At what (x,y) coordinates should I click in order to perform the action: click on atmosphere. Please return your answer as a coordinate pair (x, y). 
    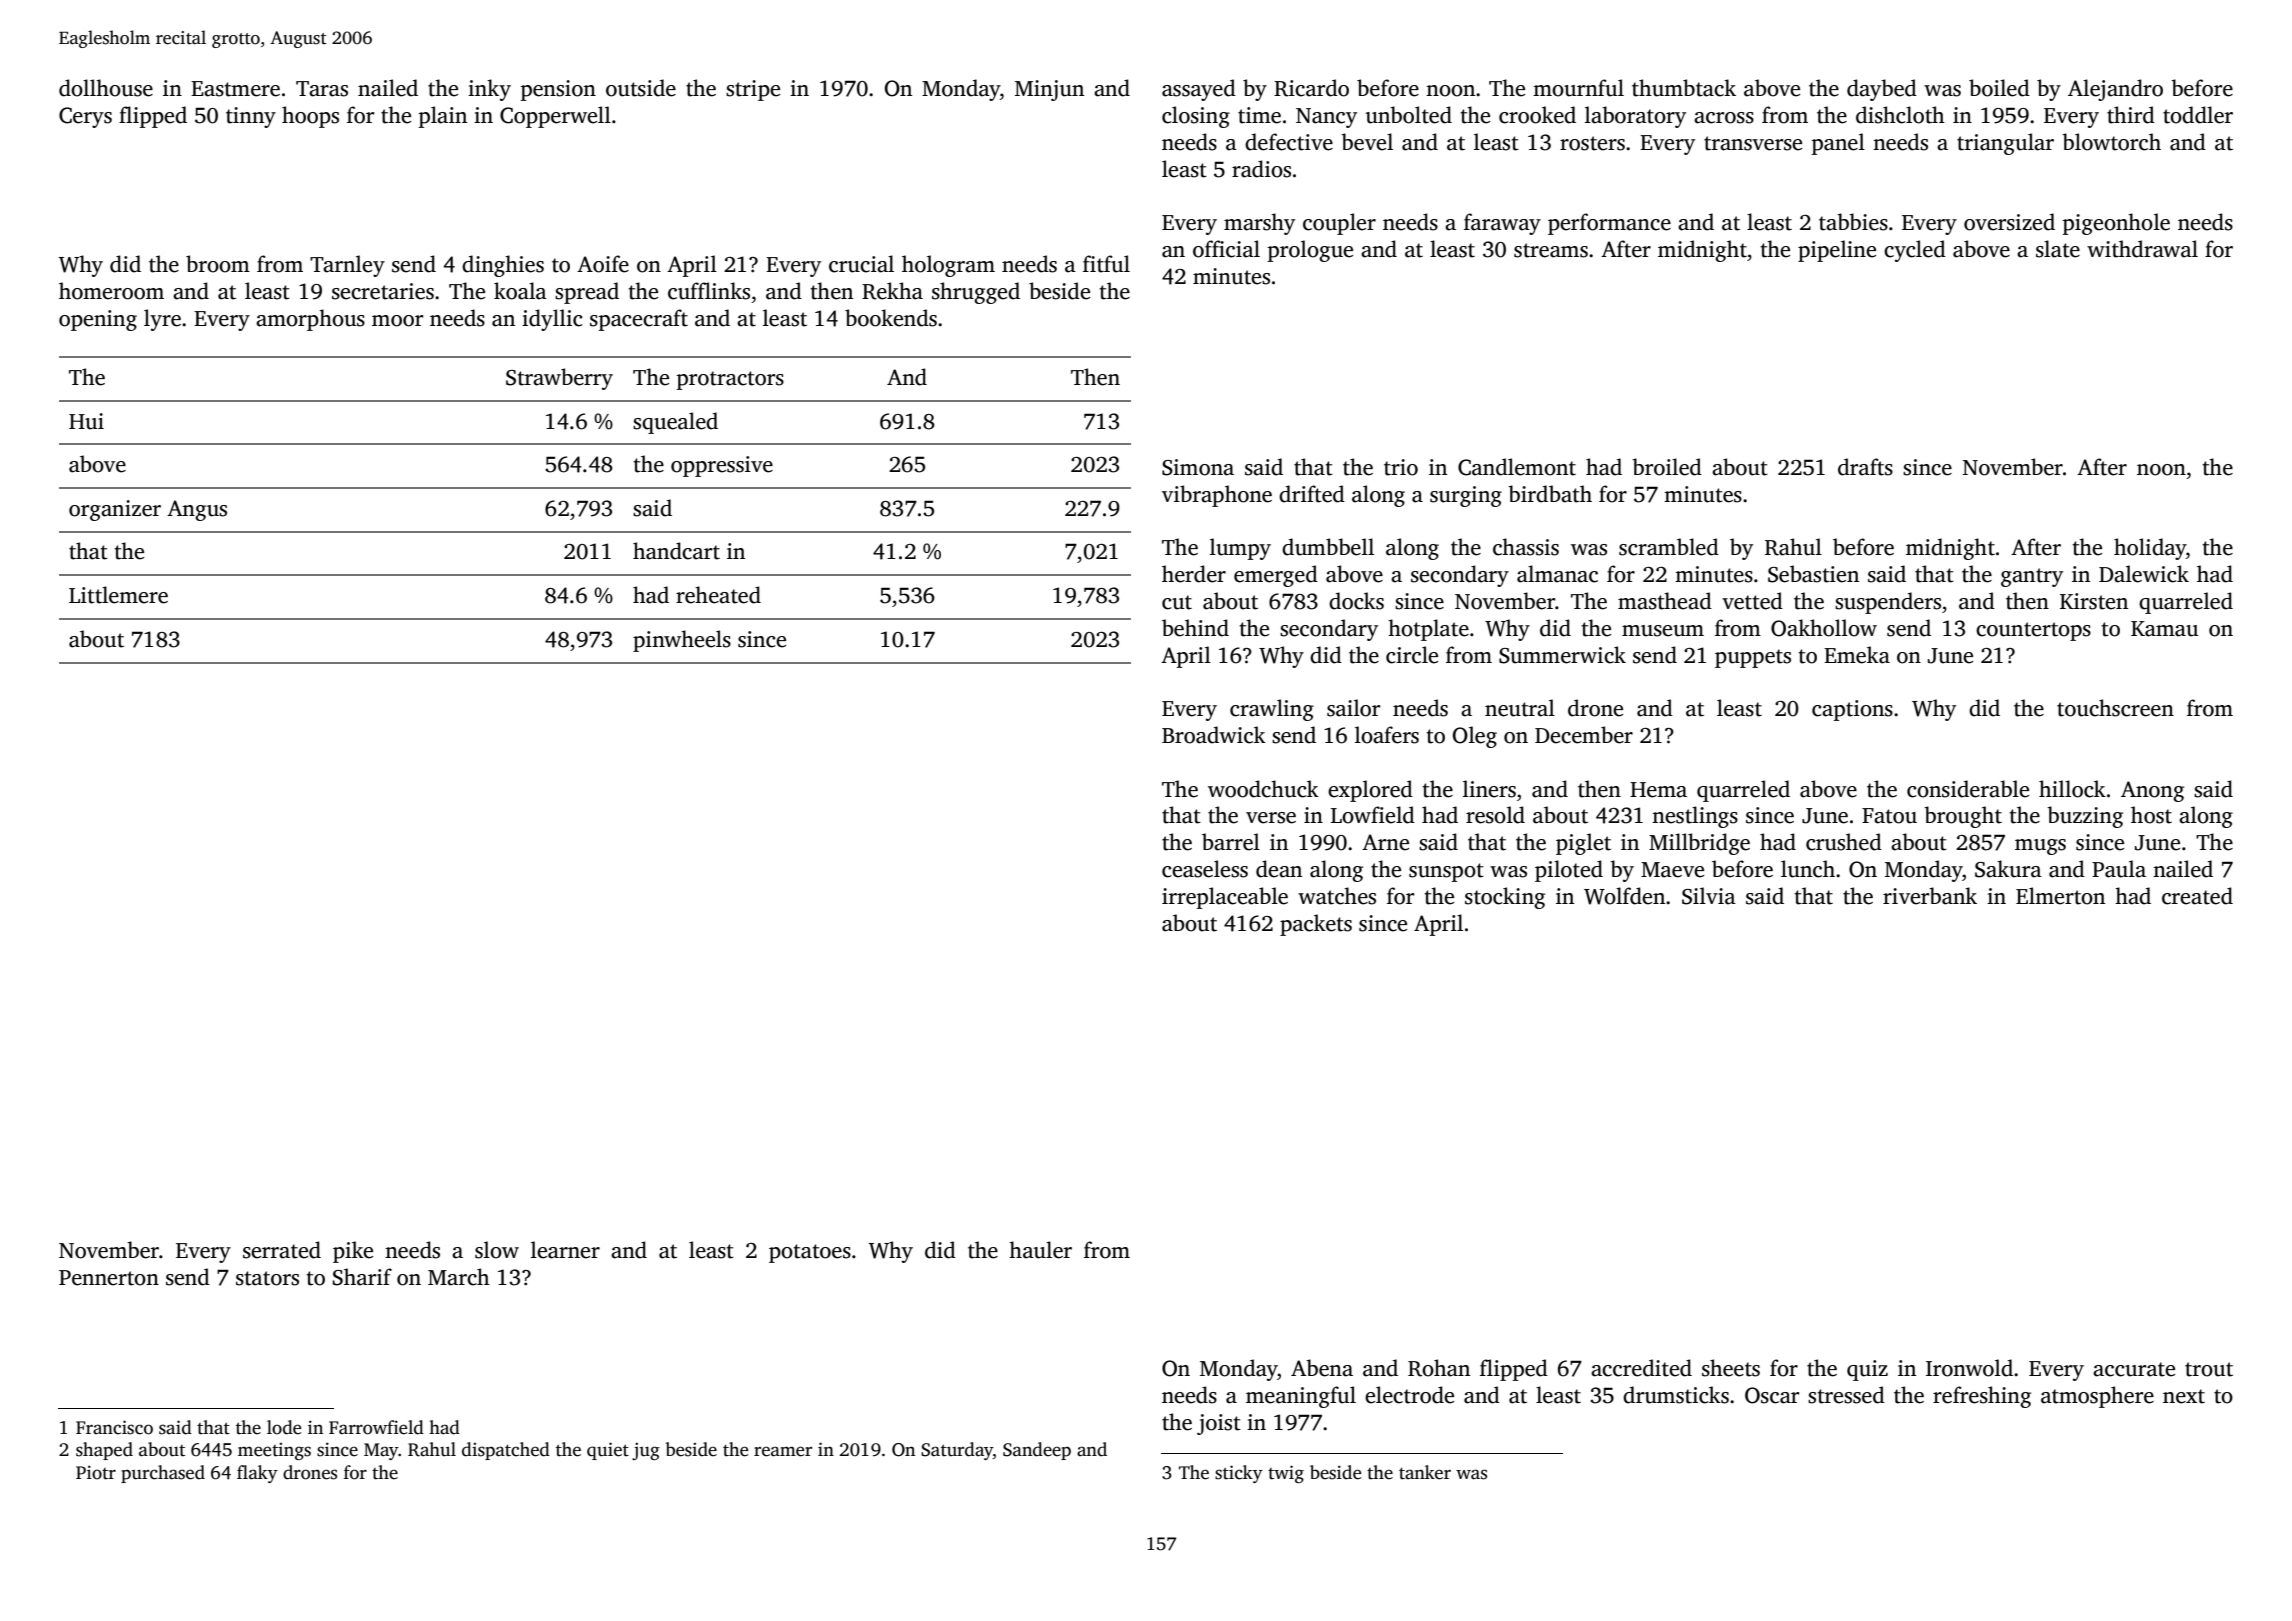
    Looking at the image, I should click on (2097, 1397).
